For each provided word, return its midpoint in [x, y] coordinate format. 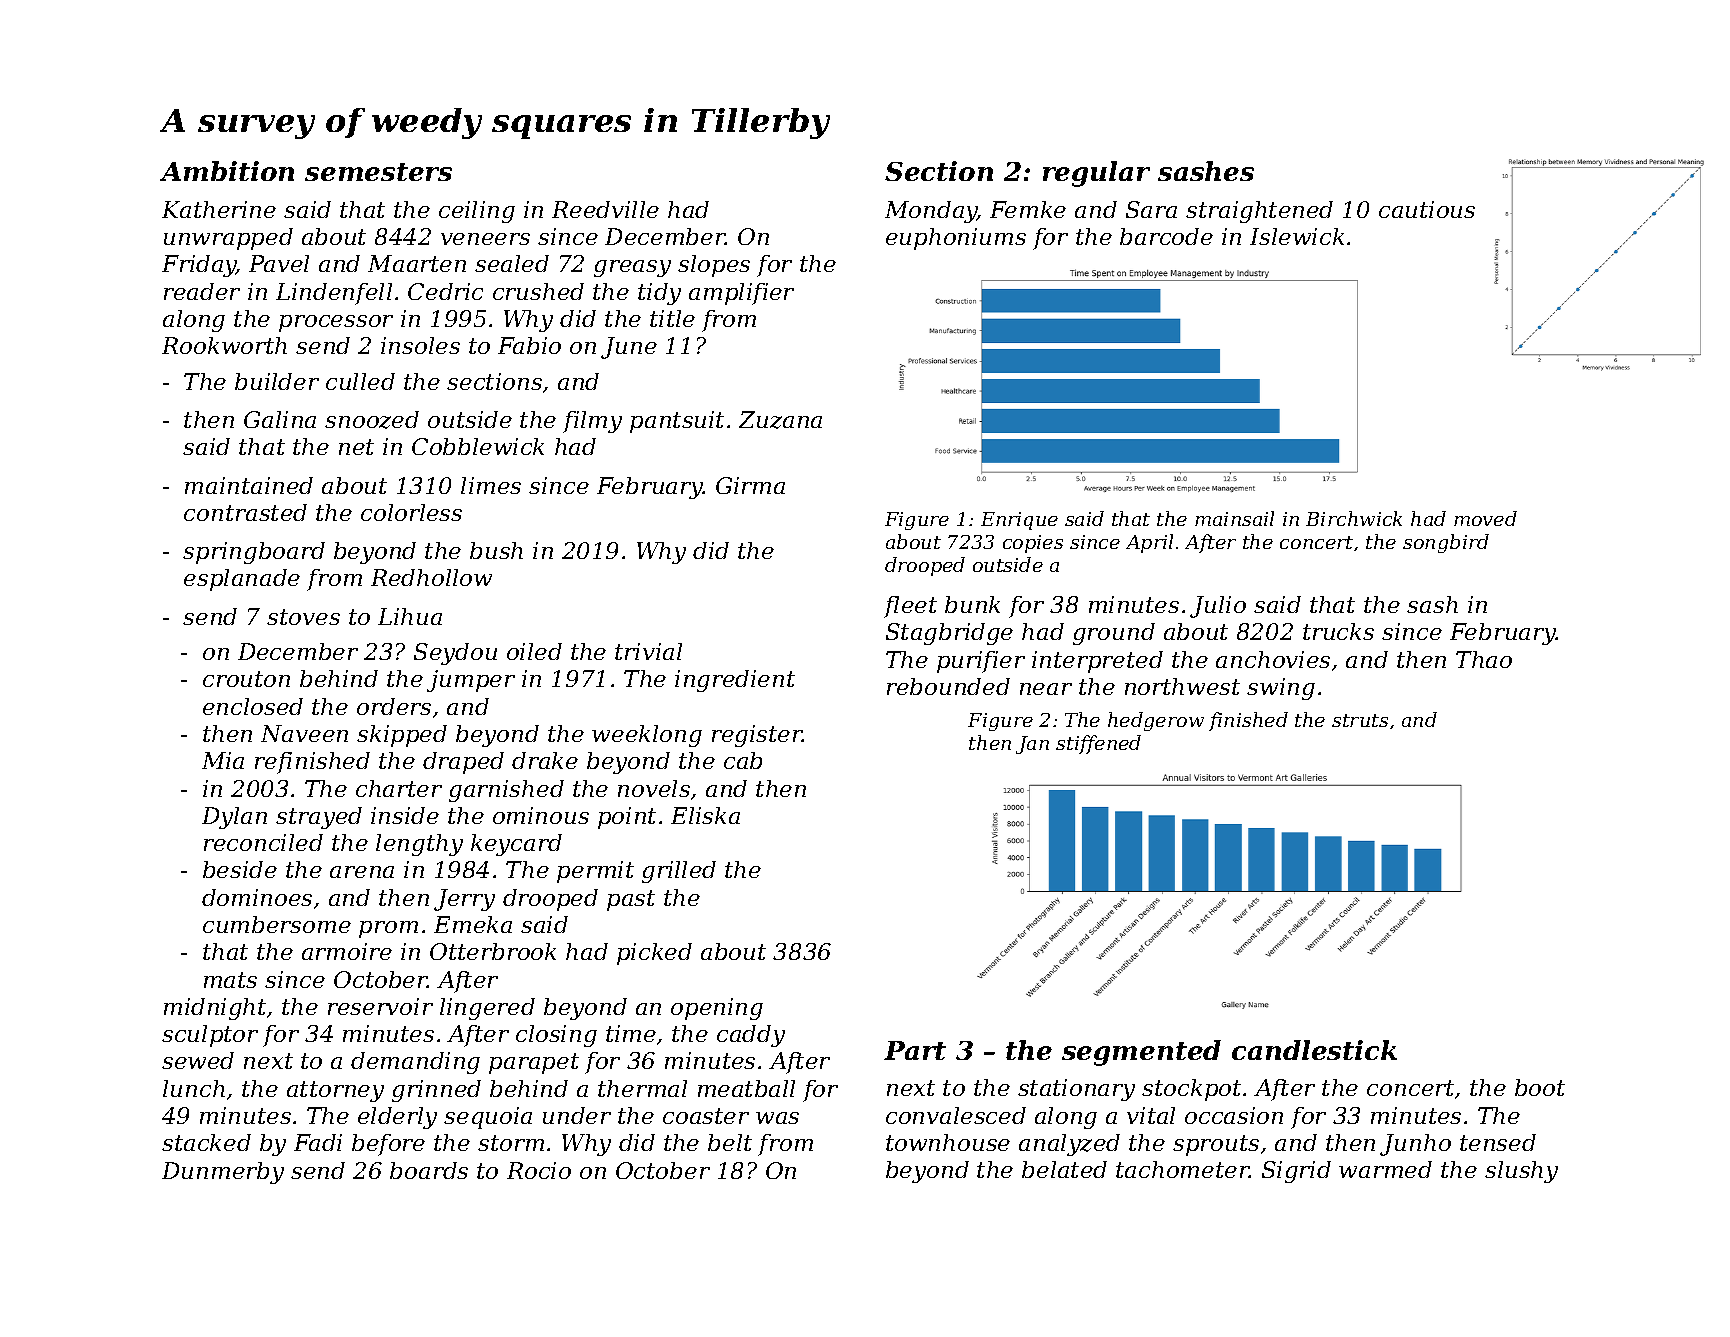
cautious [1427, 209]
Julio [1218, 607]
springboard [254, 553]
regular [1096, 174]
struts [1360, 720]
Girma [750, 485]
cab [743, 760]
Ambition [227, 171]
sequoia [488, 1118]
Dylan [234, 818]
